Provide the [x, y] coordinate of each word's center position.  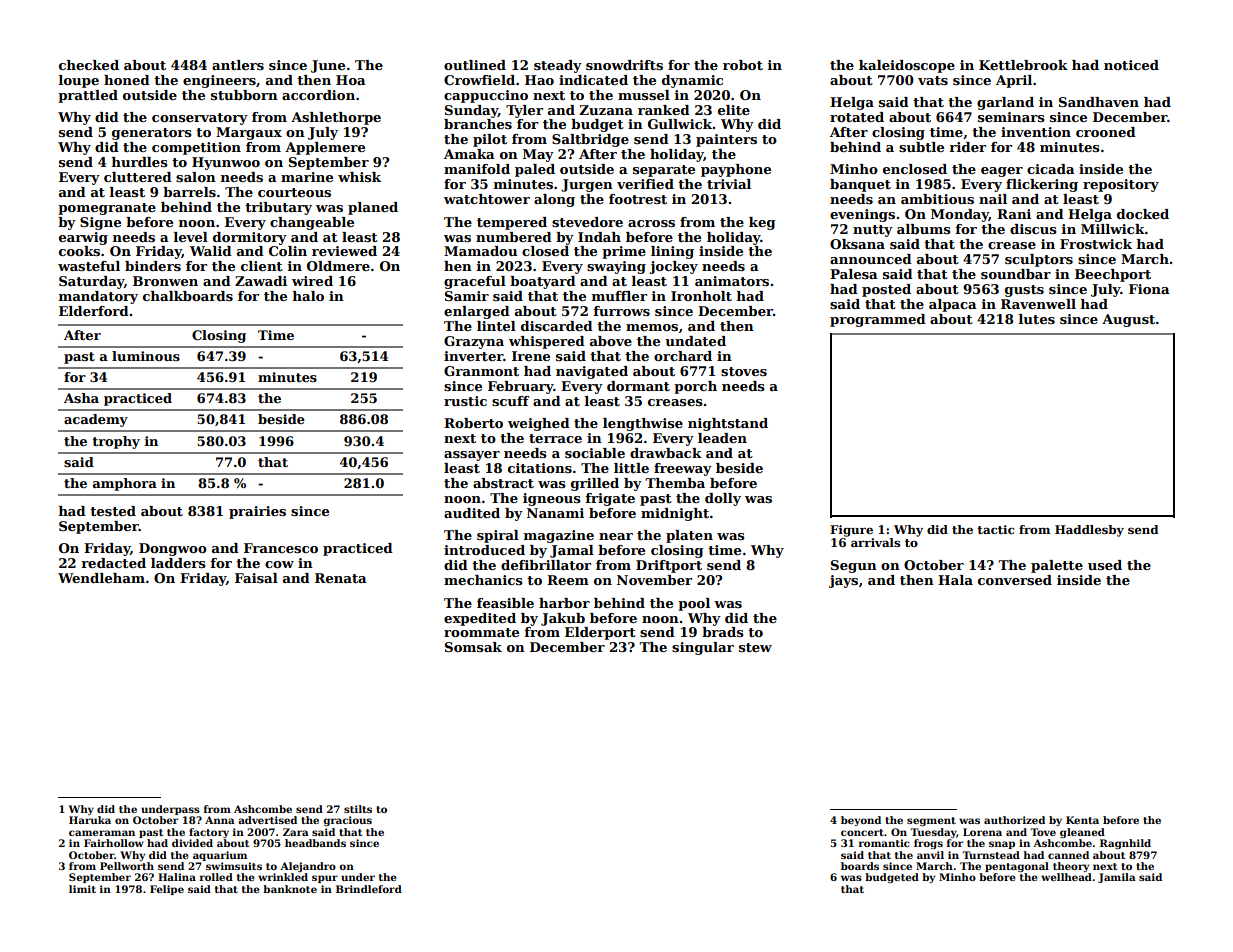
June [328, 66]
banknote [290, 889]
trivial [729, 184]
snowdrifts [624, 65]
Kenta [1082, 820]
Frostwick [1096, 244]
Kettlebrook [1023, 65]
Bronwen [165, 281]
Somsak [473, 647]
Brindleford [369, 889]
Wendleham [101, 578]
